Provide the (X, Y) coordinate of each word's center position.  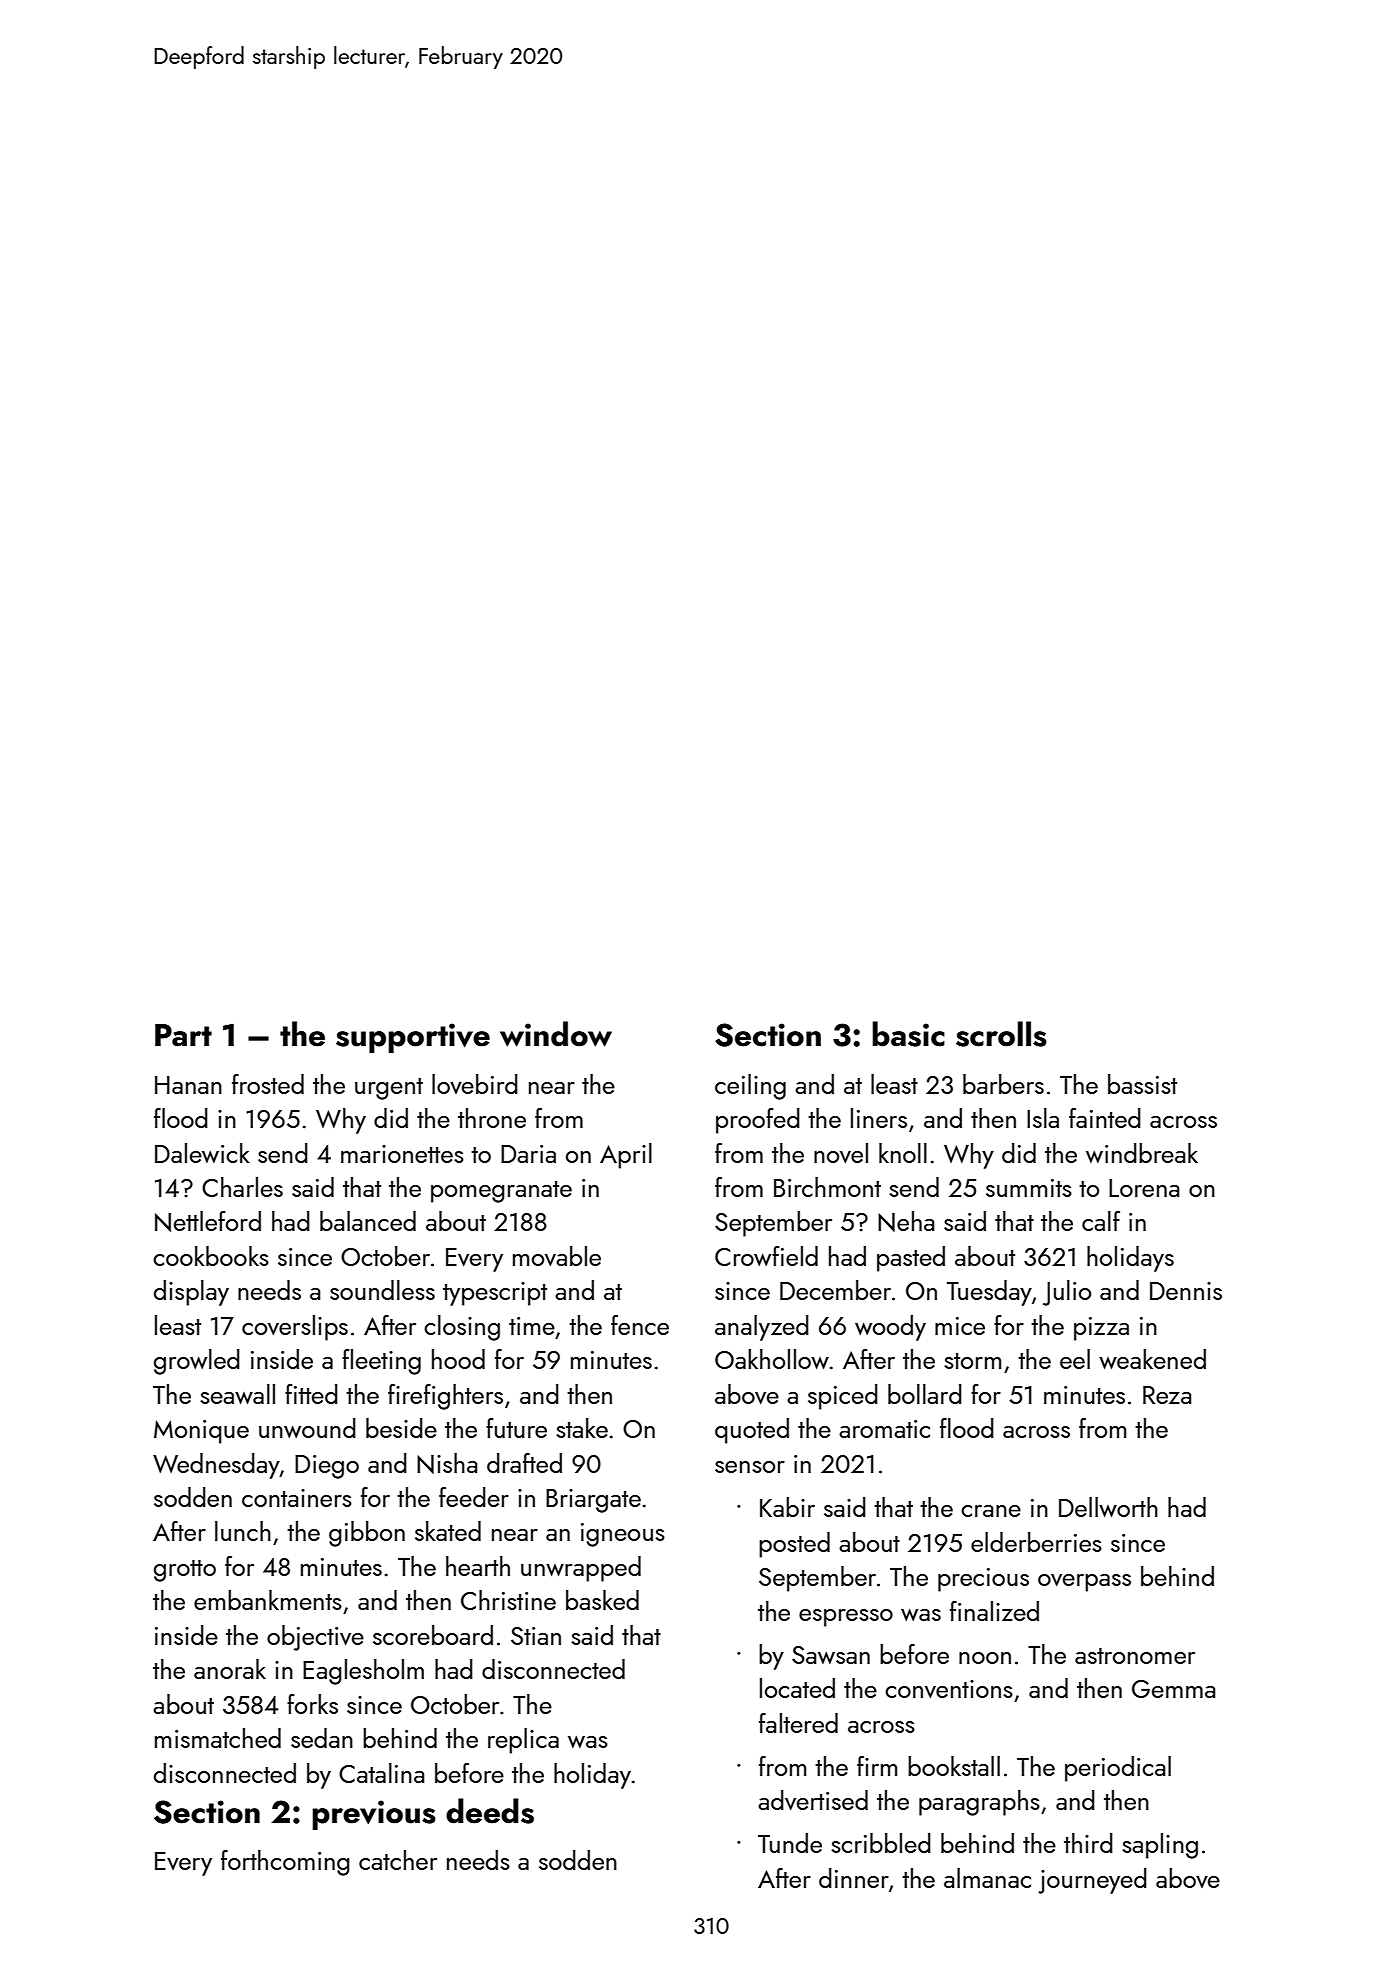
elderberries (1036, 1542)
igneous (623, 1535)
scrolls (1001, 1034)
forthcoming (285, 1863)
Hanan (188, 1085)
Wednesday (216, 1466)
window (556, 1034)
